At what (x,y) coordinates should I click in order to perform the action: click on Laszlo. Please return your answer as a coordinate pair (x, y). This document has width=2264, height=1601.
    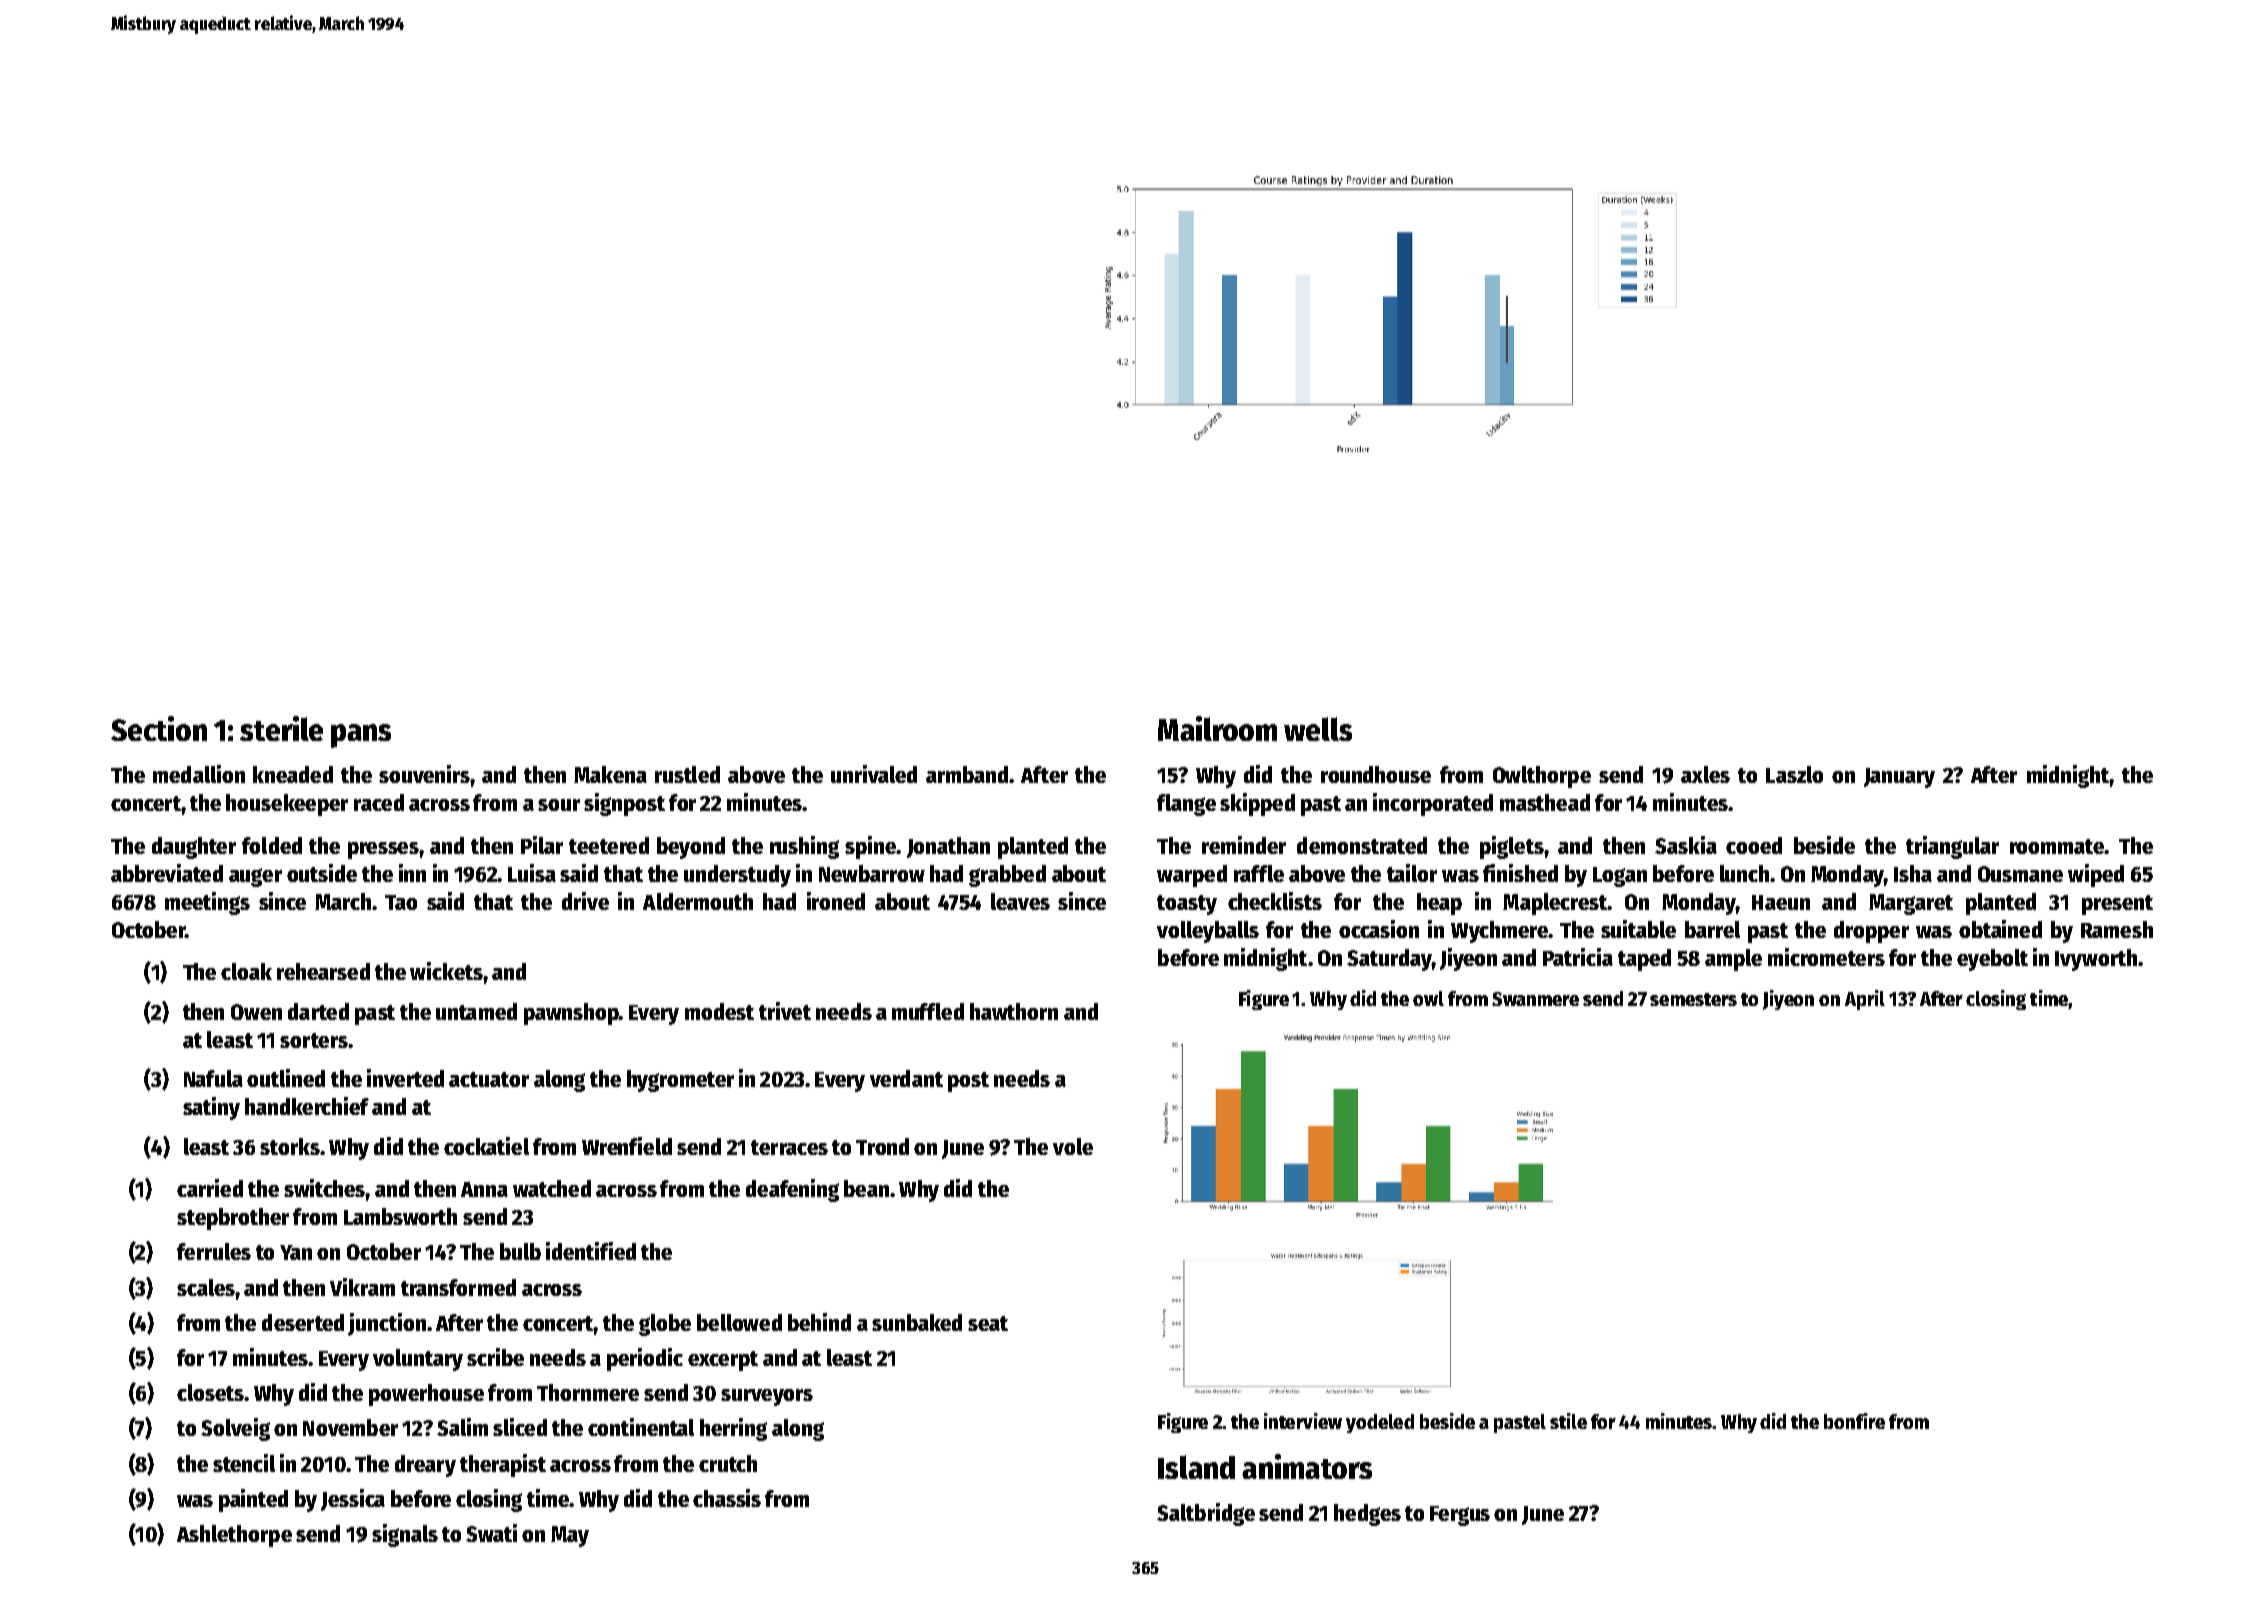
    Looking at the image, I should click on (1794, 774).
